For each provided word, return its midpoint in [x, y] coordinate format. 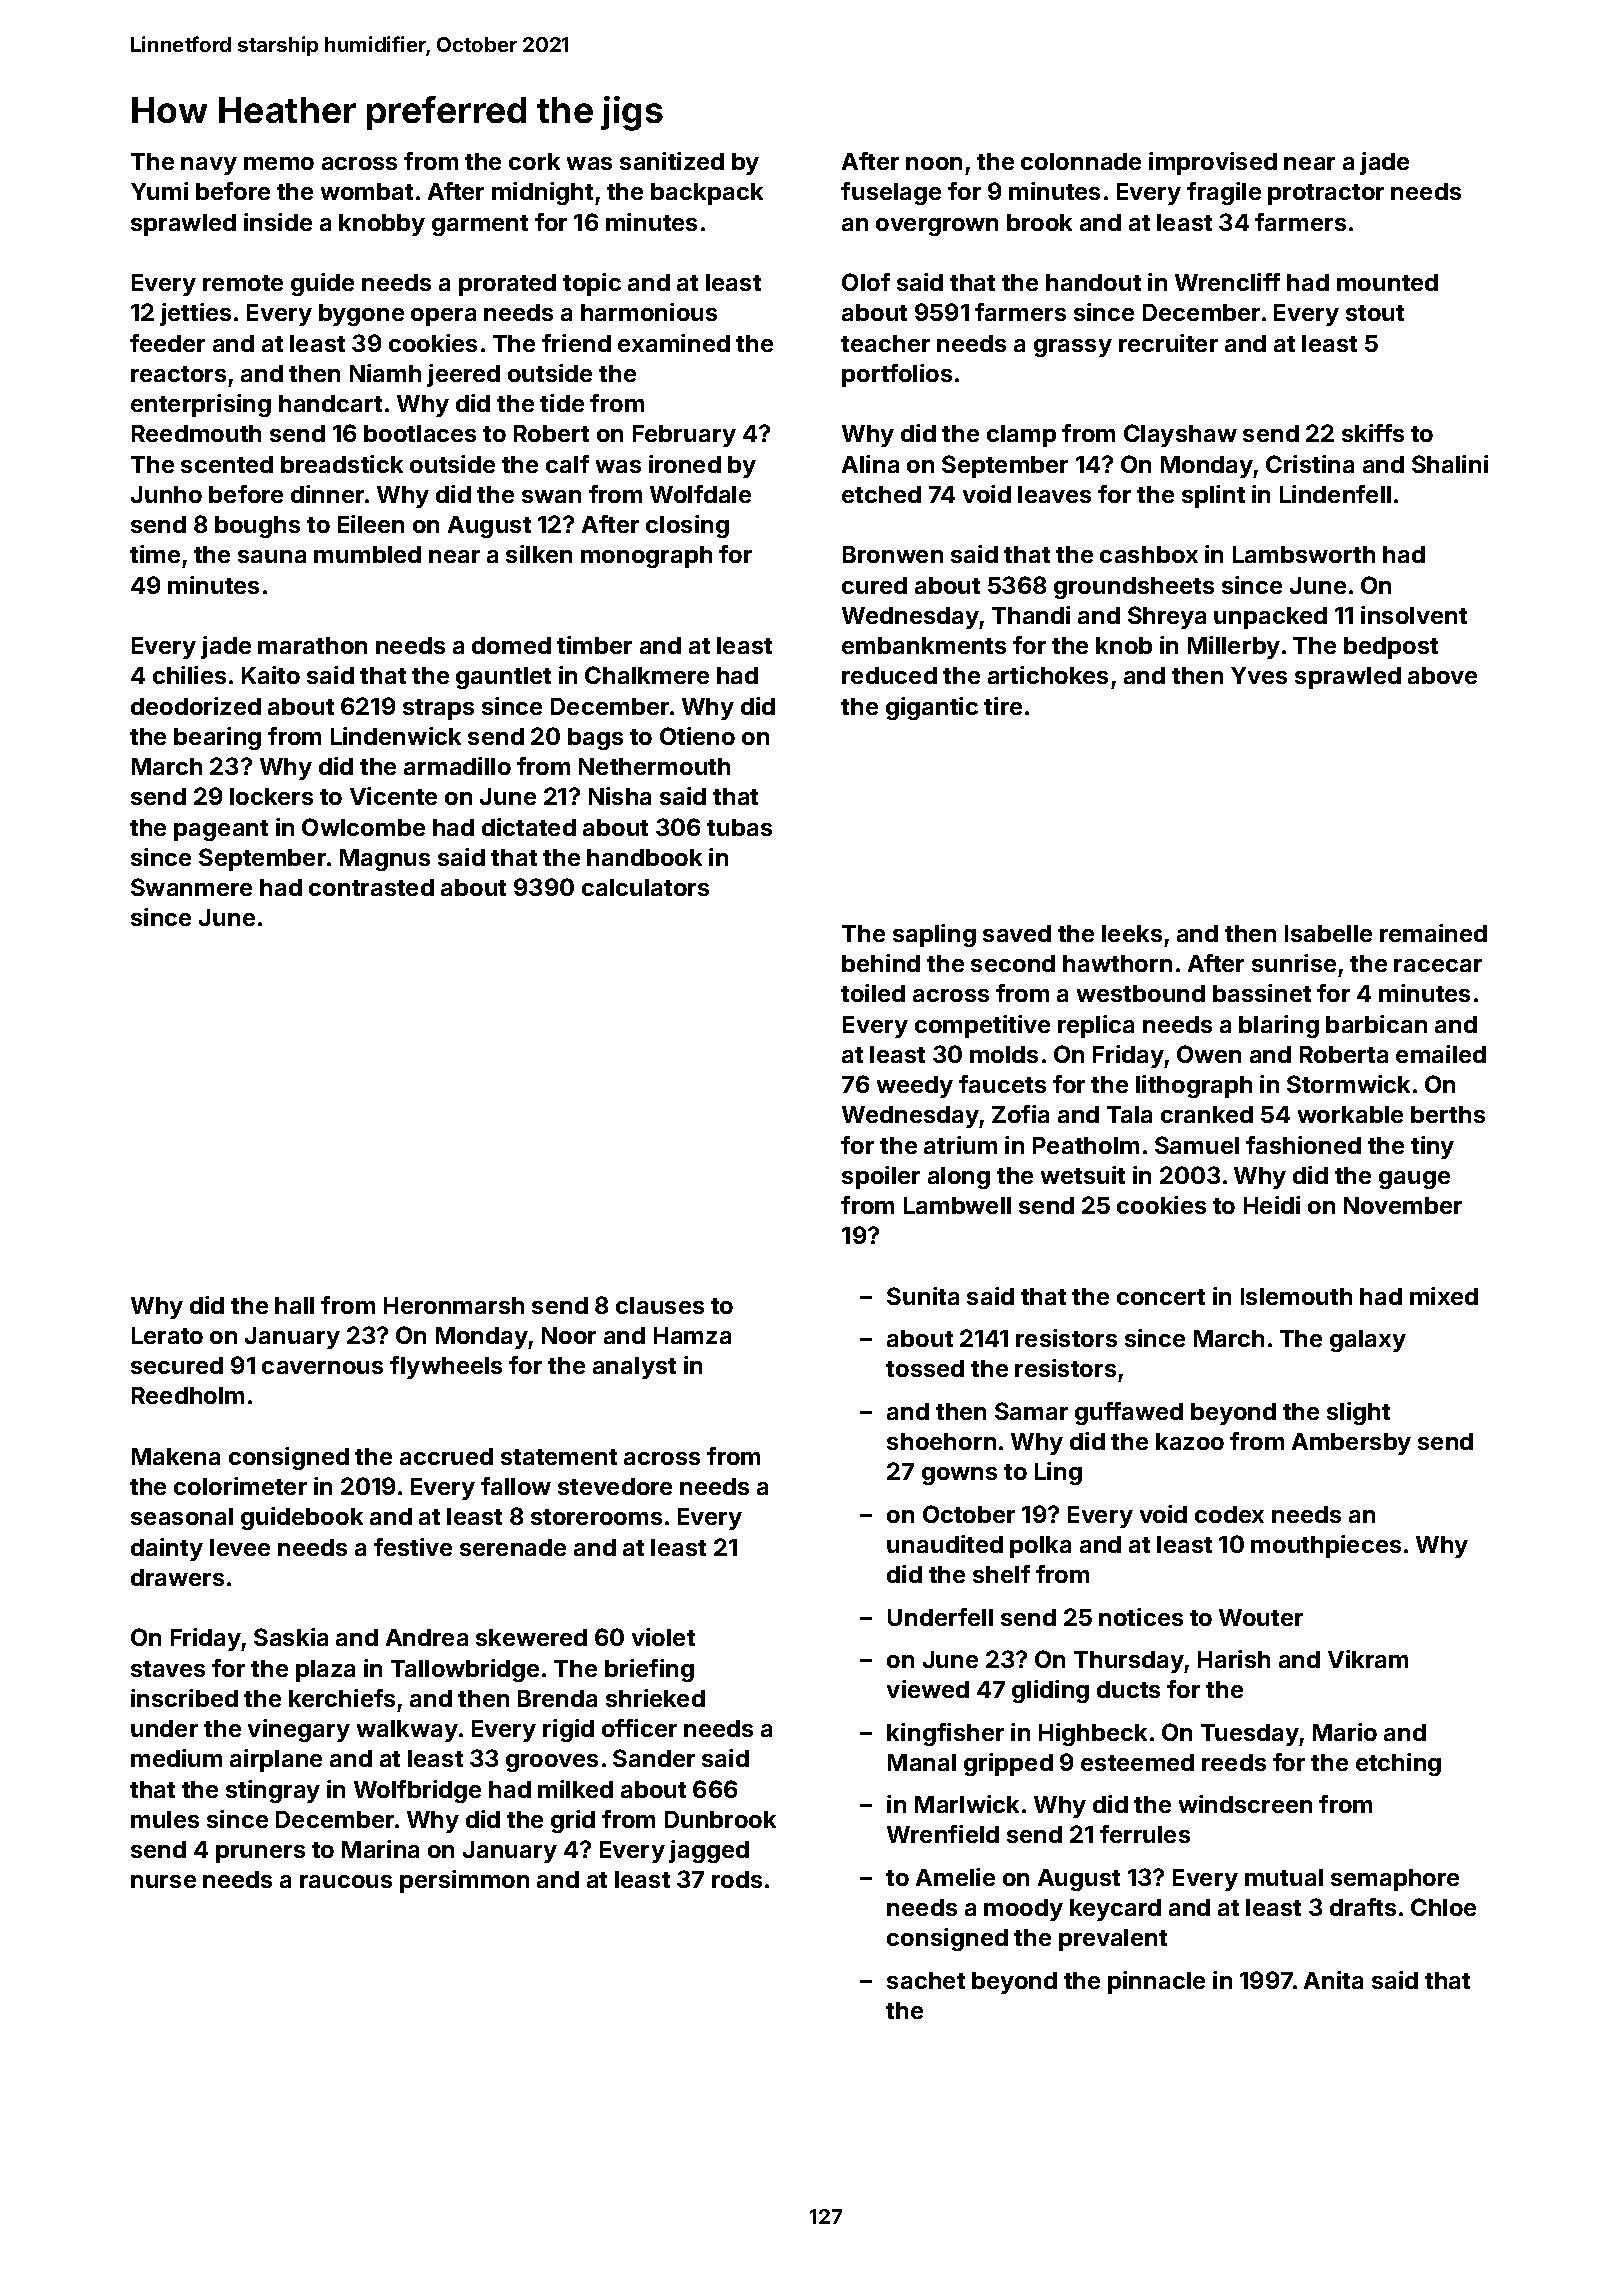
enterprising [201, 405]
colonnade [1081, 161]
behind [881, 963]
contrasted [371, 887]
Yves [1259, 675]
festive [413, 1547]
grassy [1073, 348]
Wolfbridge [417, 1791]
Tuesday [1250, 1735]
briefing [649, 1670]
